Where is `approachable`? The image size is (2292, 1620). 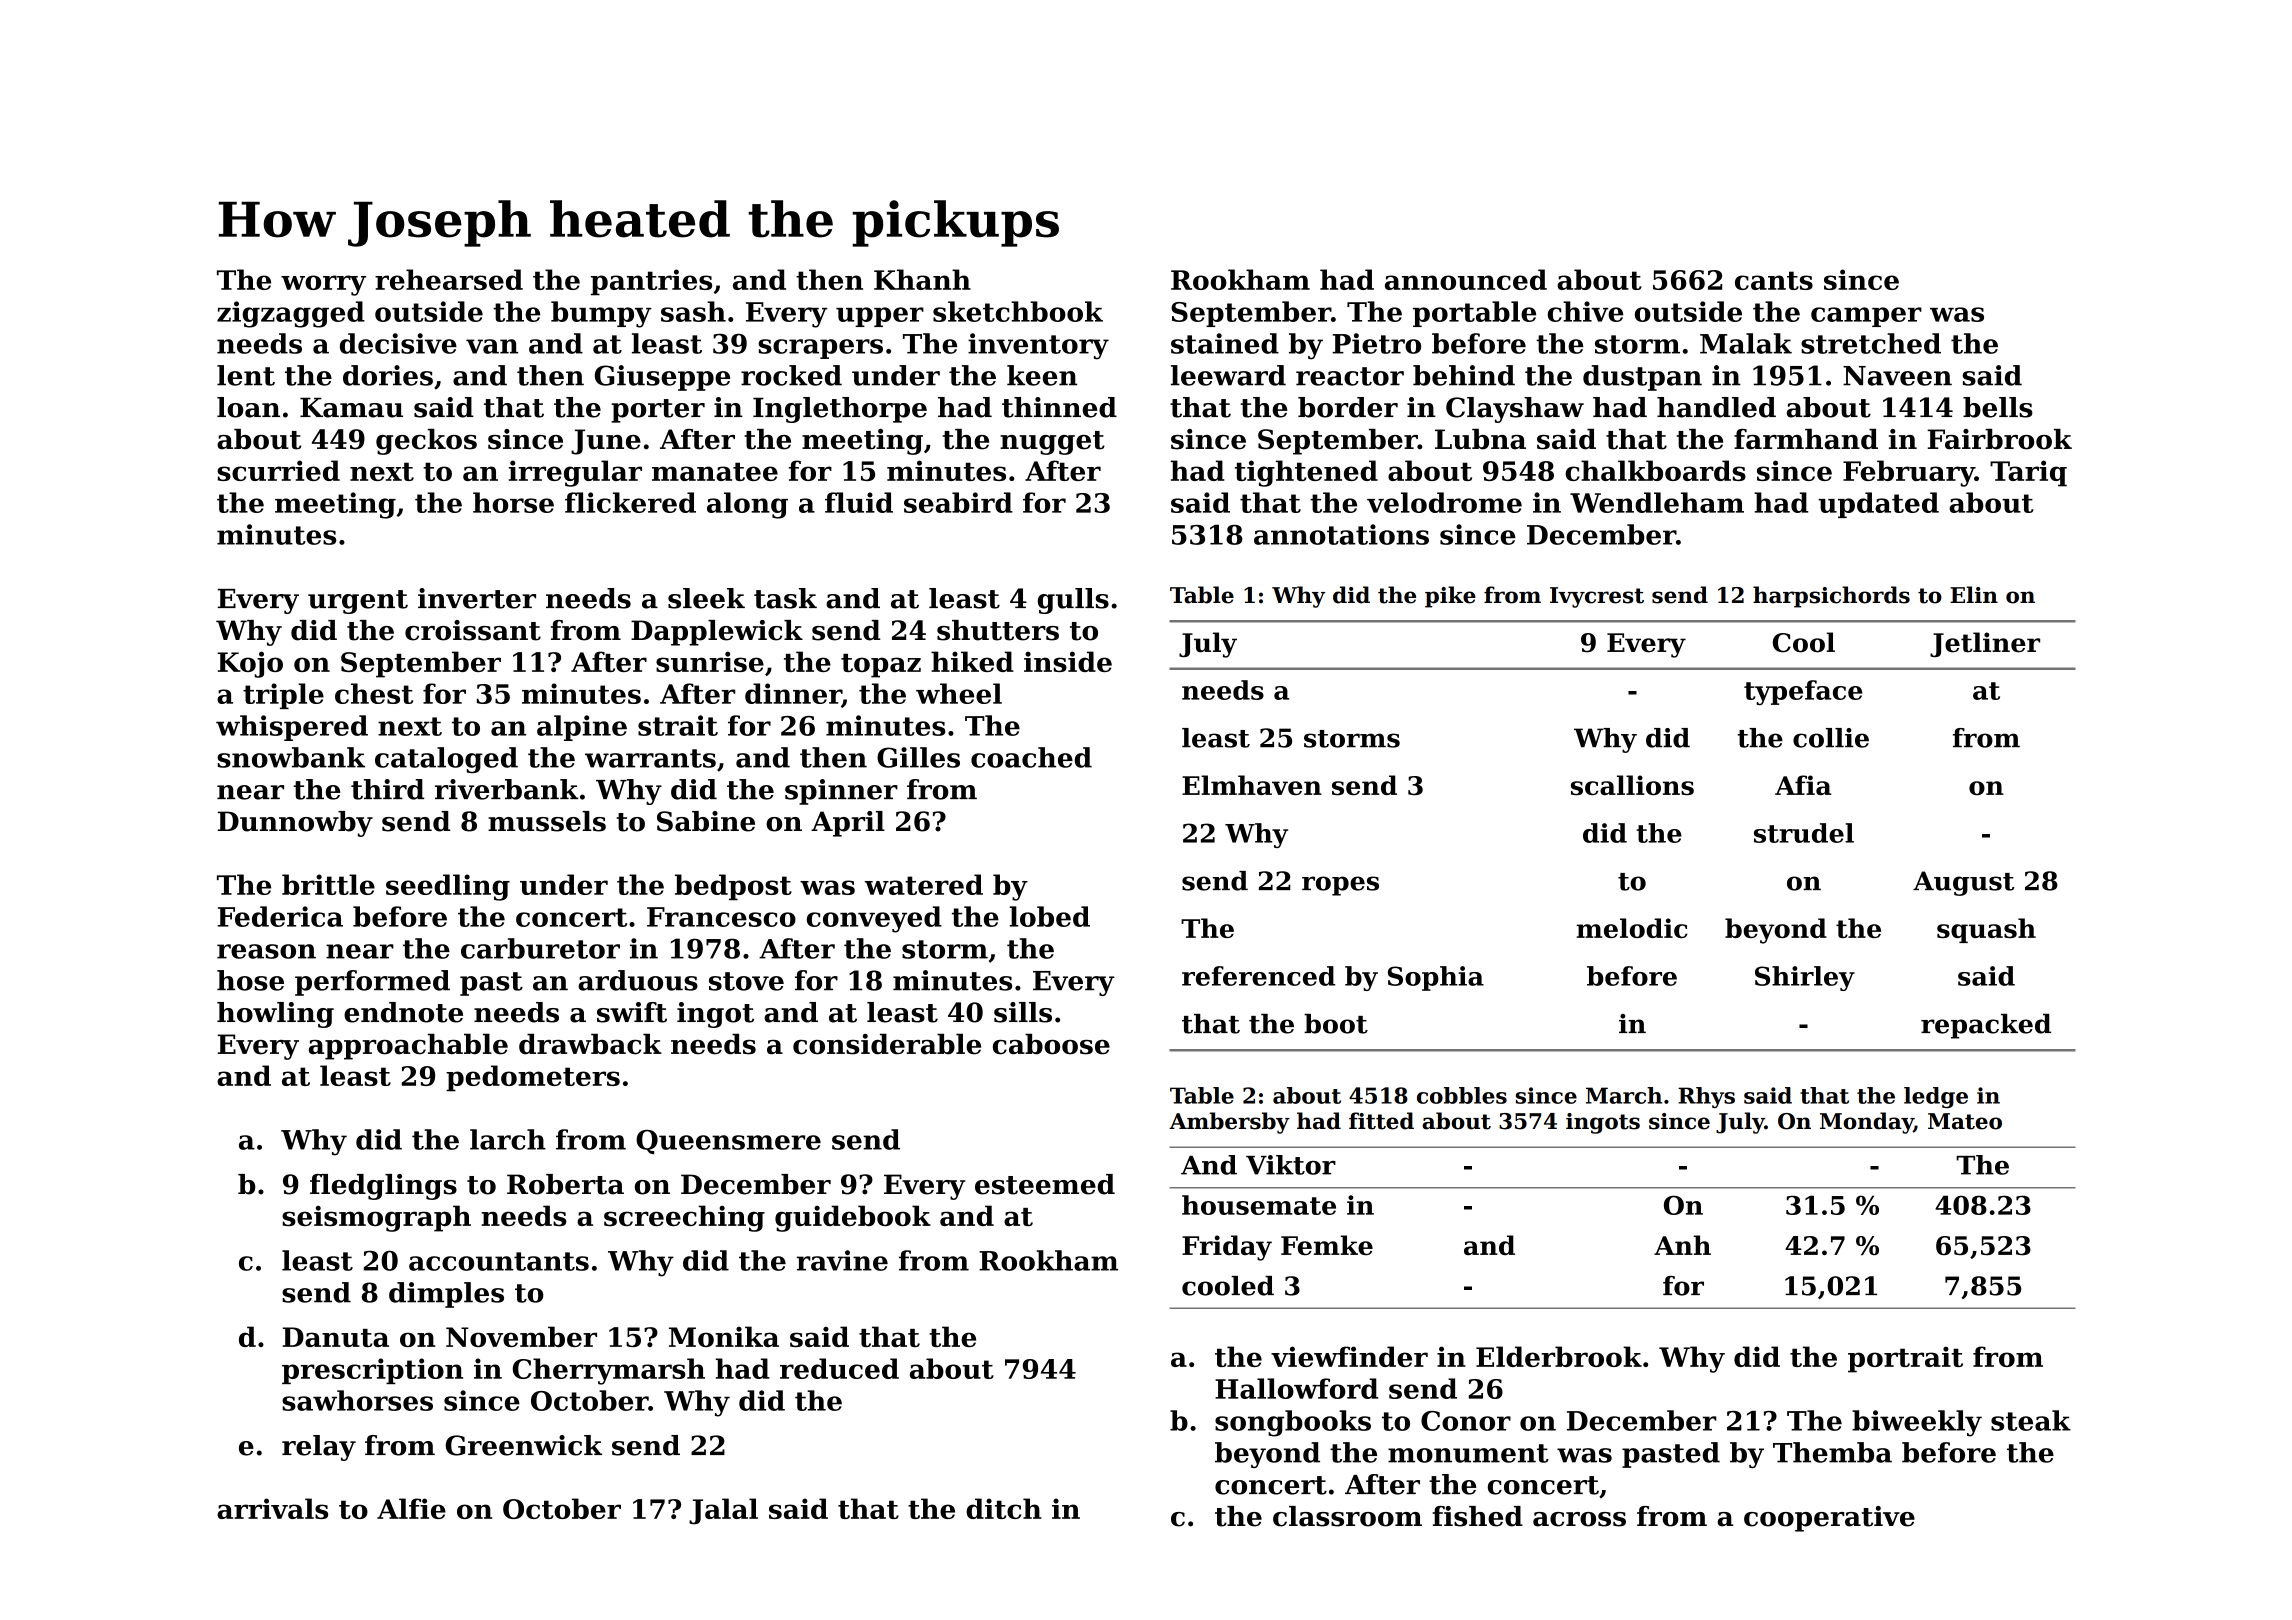
approachable is located at coordinates (408, 1047).
